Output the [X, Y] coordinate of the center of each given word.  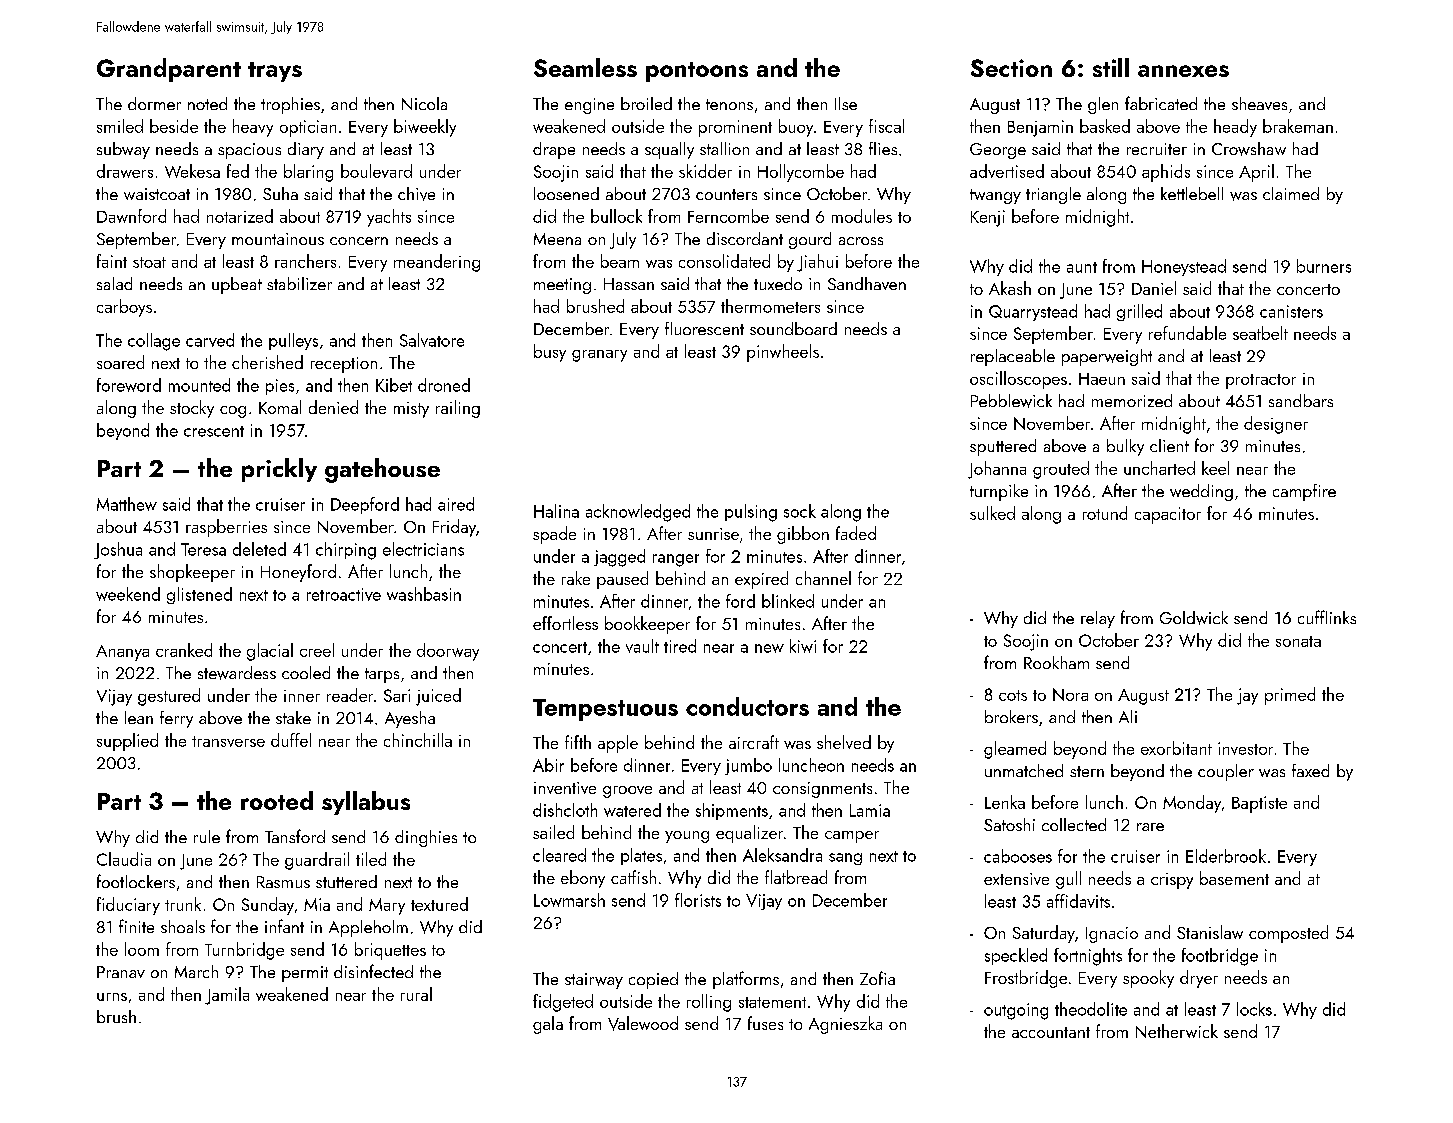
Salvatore [432, 340]
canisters [1291, 311]
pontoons [697, 72]
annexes [1183, 71]
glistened [199, 595]
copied [653, 980]
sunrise [713, 534]
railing [458, 409]
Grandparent [169, 70]
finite [136, 926]
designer [1276, 425]
